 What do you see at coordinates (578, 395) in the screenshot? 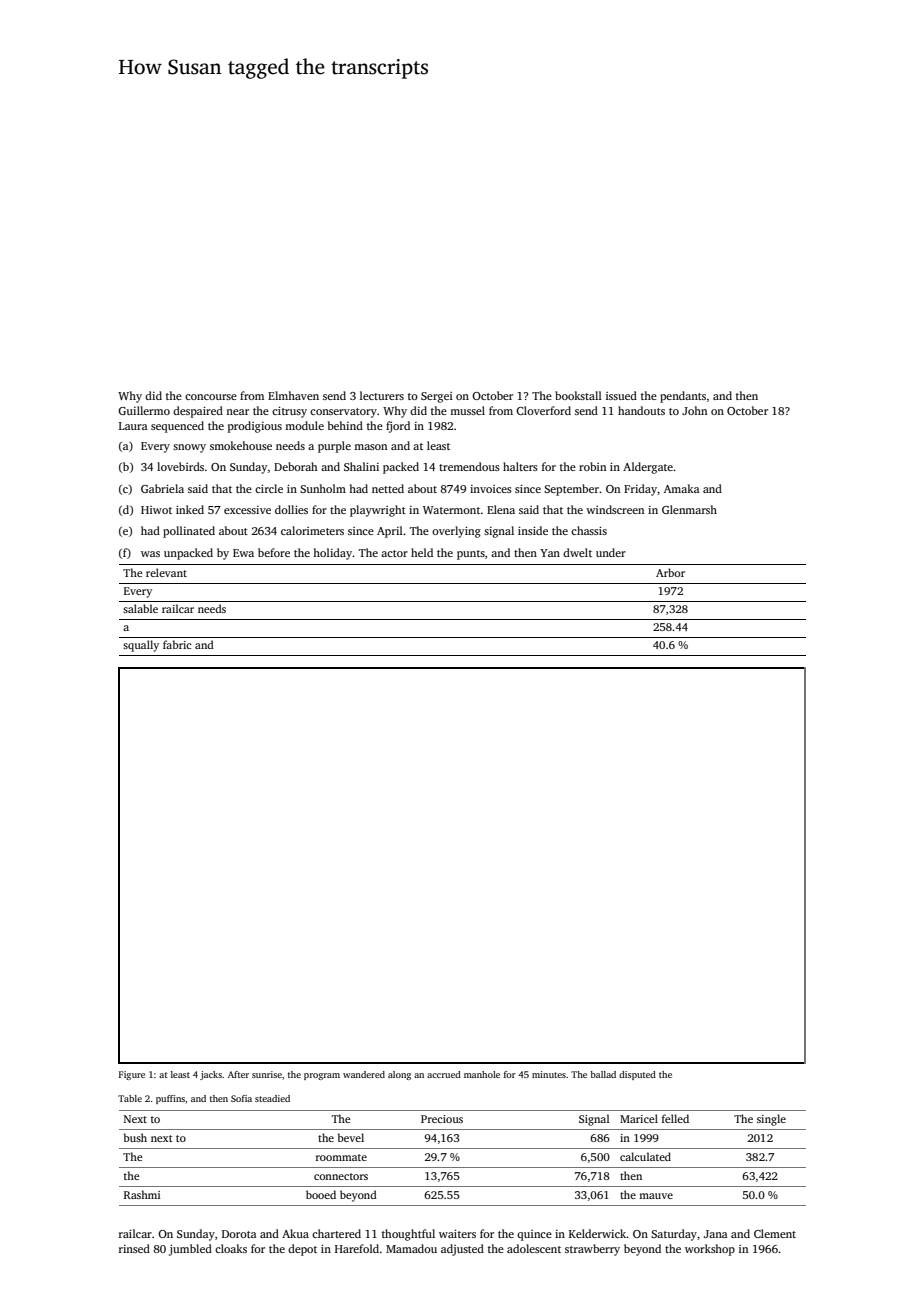
I see `bookstall` at bounding box center [578, 395].
